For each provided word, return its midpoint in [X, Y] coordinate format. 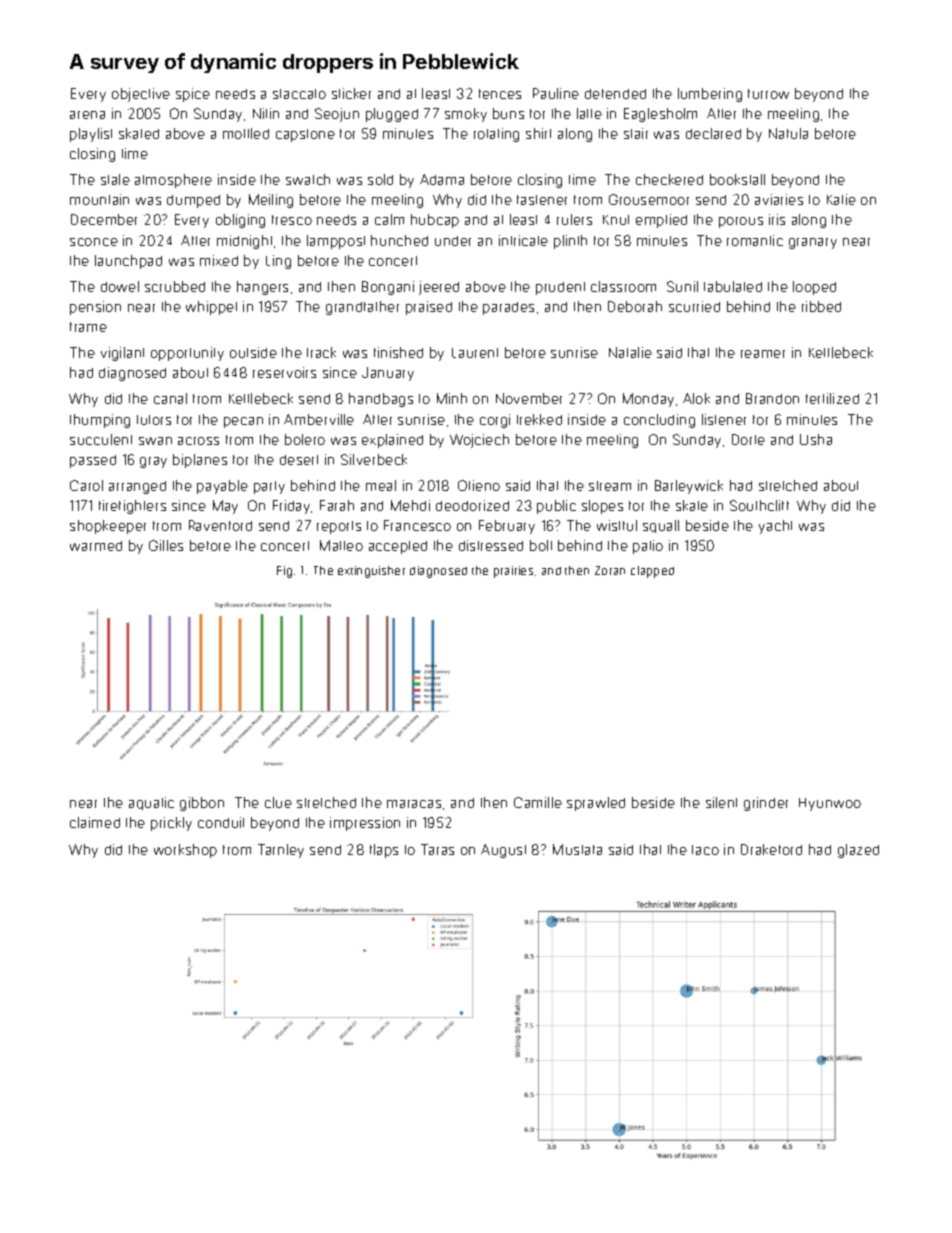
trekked [539, 419]
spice [193, 95]
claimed [95, 822]
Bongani [388, 288]
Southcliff [759, 505]
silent [721, 802]
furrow [768, 94]
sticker [351, 93]
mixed [219, 260]
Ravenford [220, 525]
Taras [437, 849]
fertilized [832, 398]
